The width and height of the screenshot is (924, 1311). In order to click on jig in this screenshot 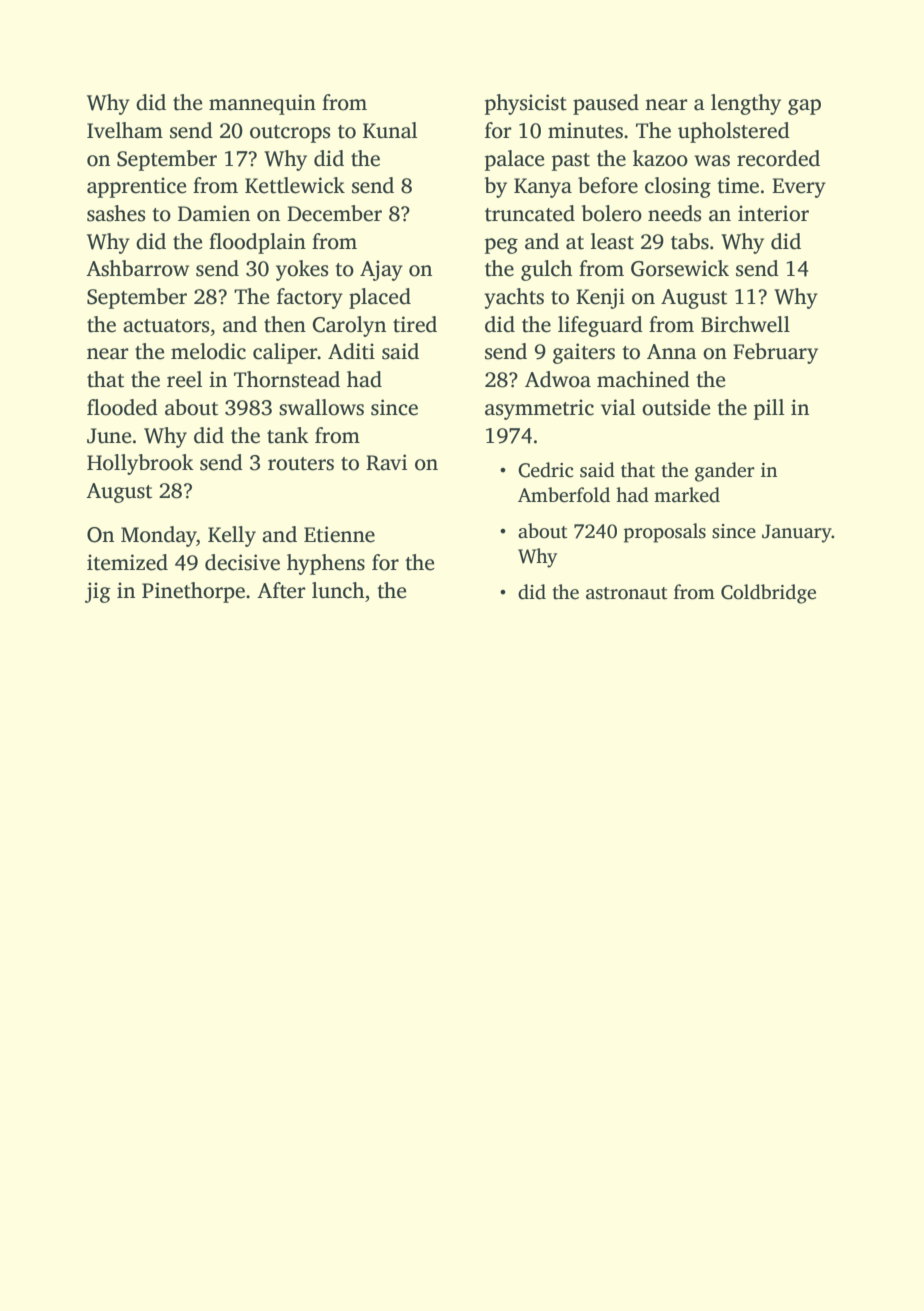, I will do `click(98, 592)`.
